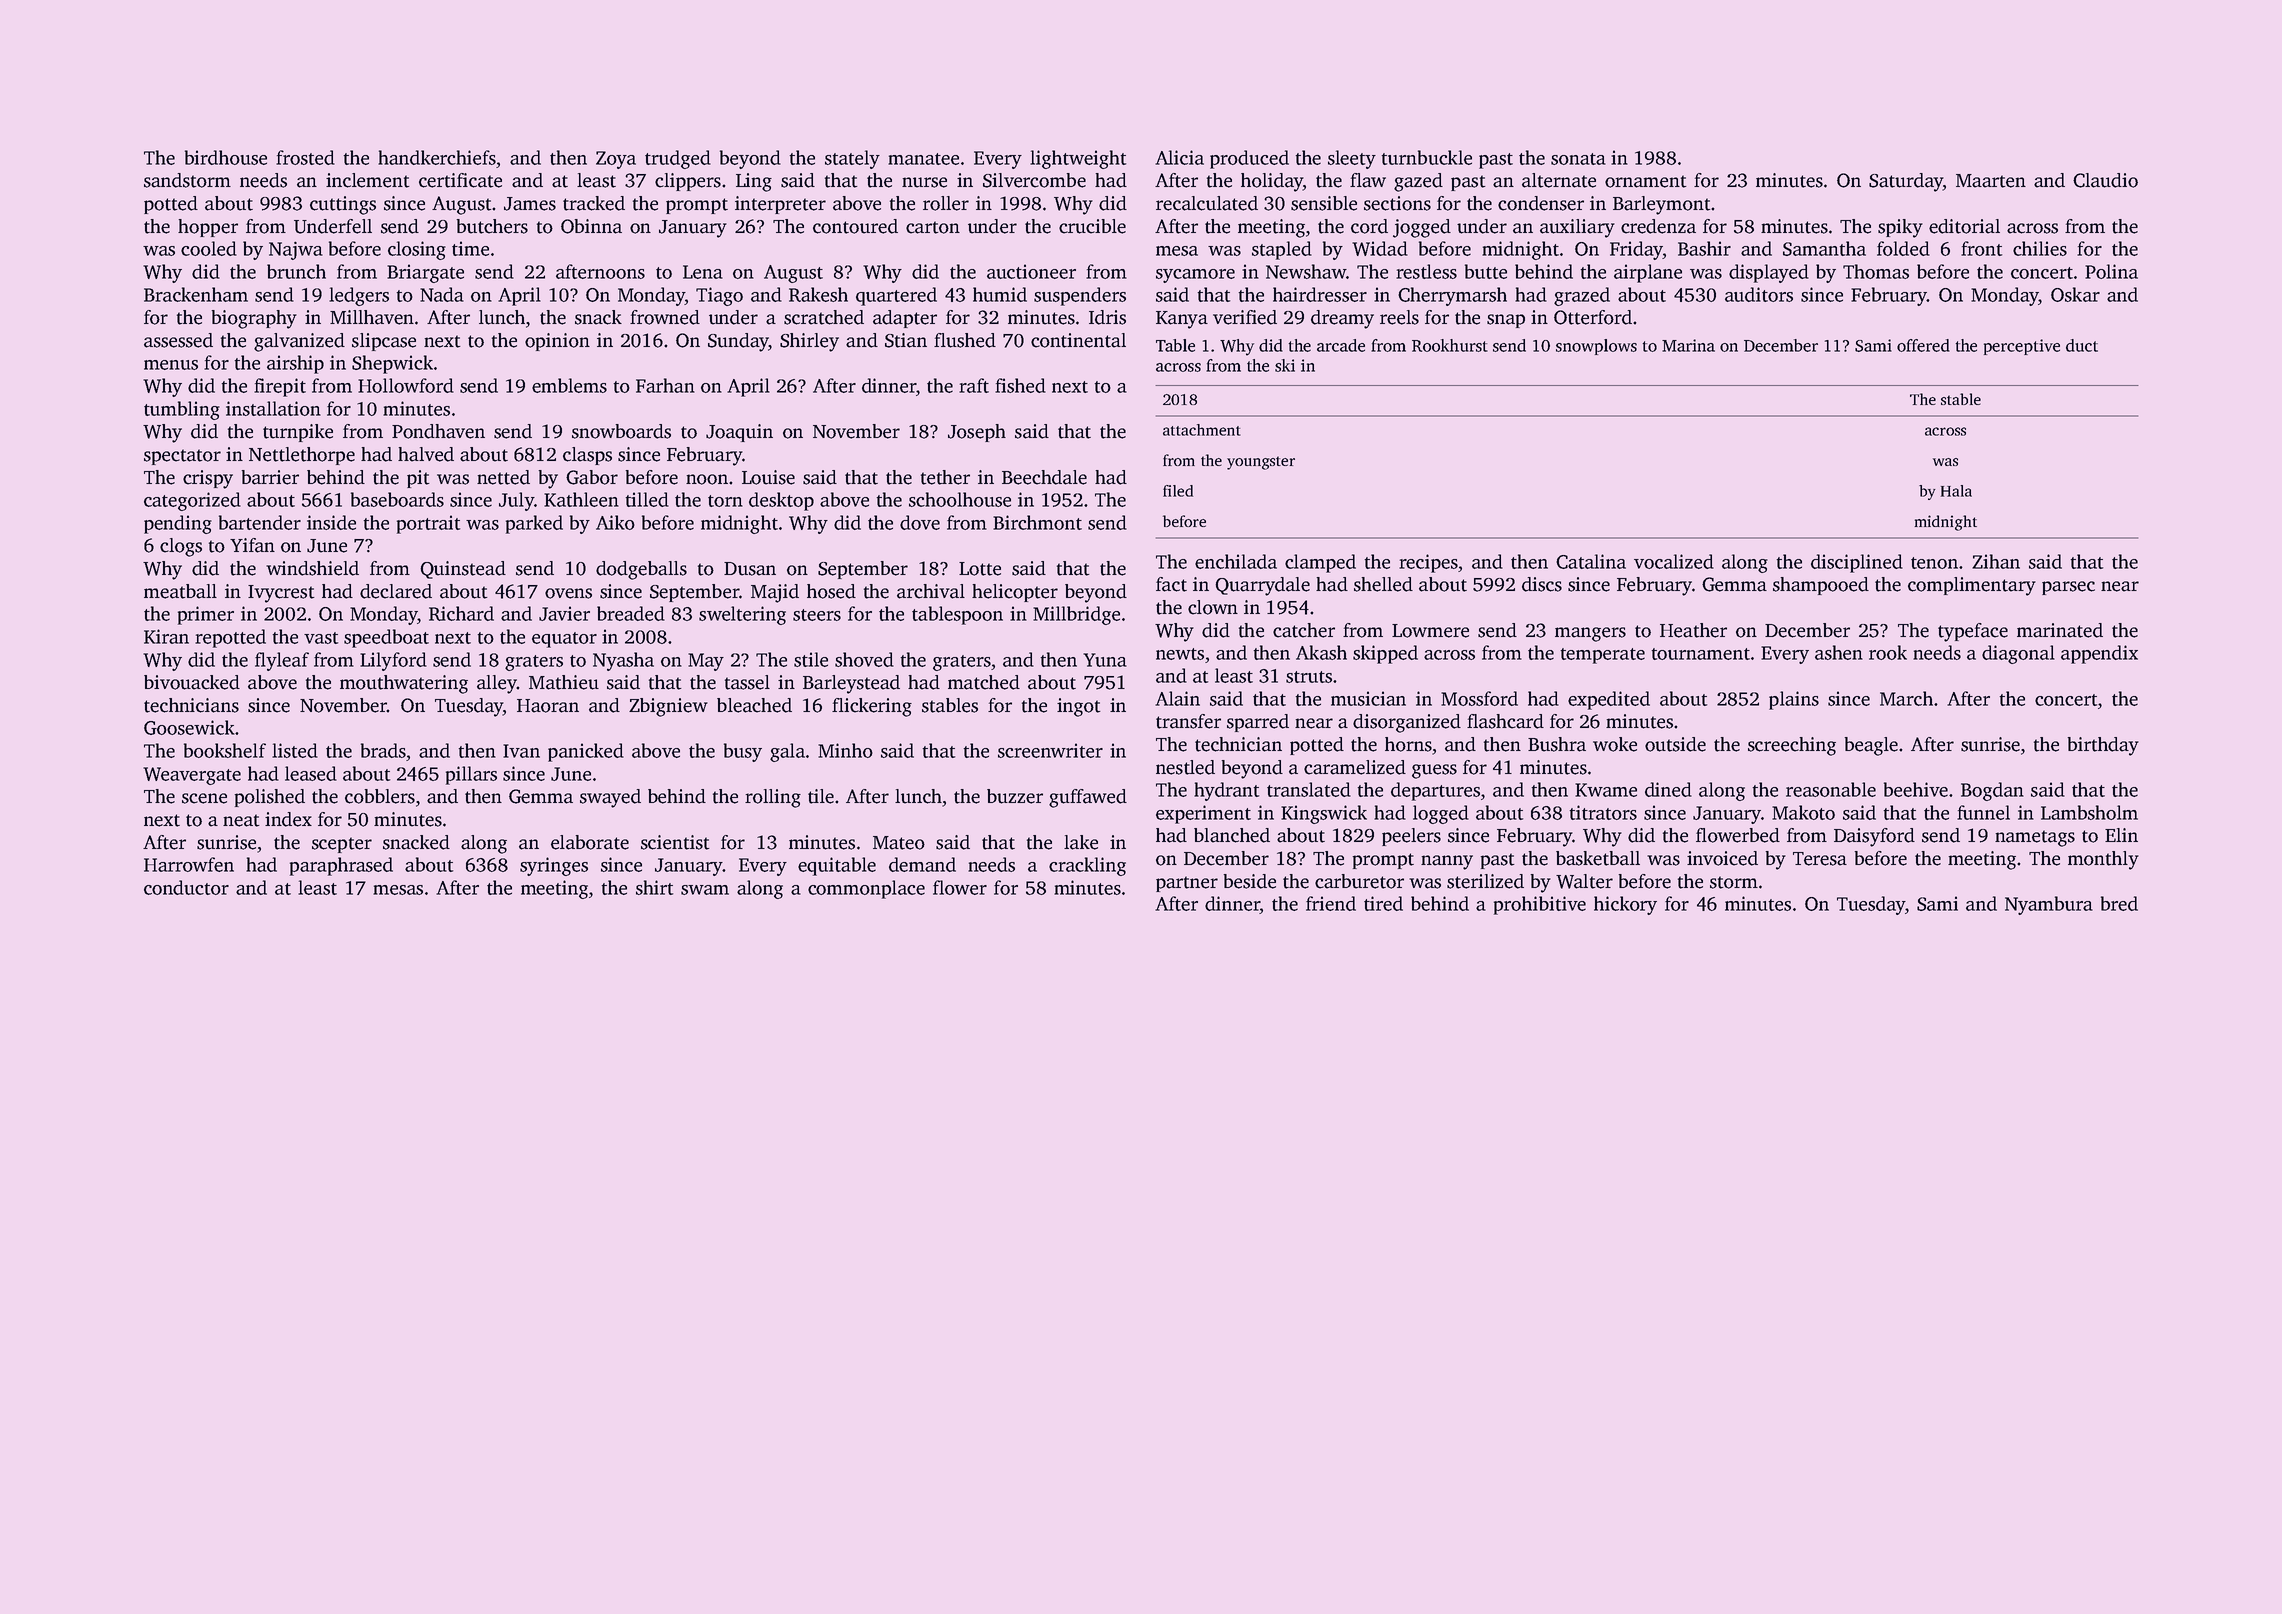 Image resolution: width=2282 pixels, height=1614 pixels. I want to click on Hala, so click(1956, 491).
